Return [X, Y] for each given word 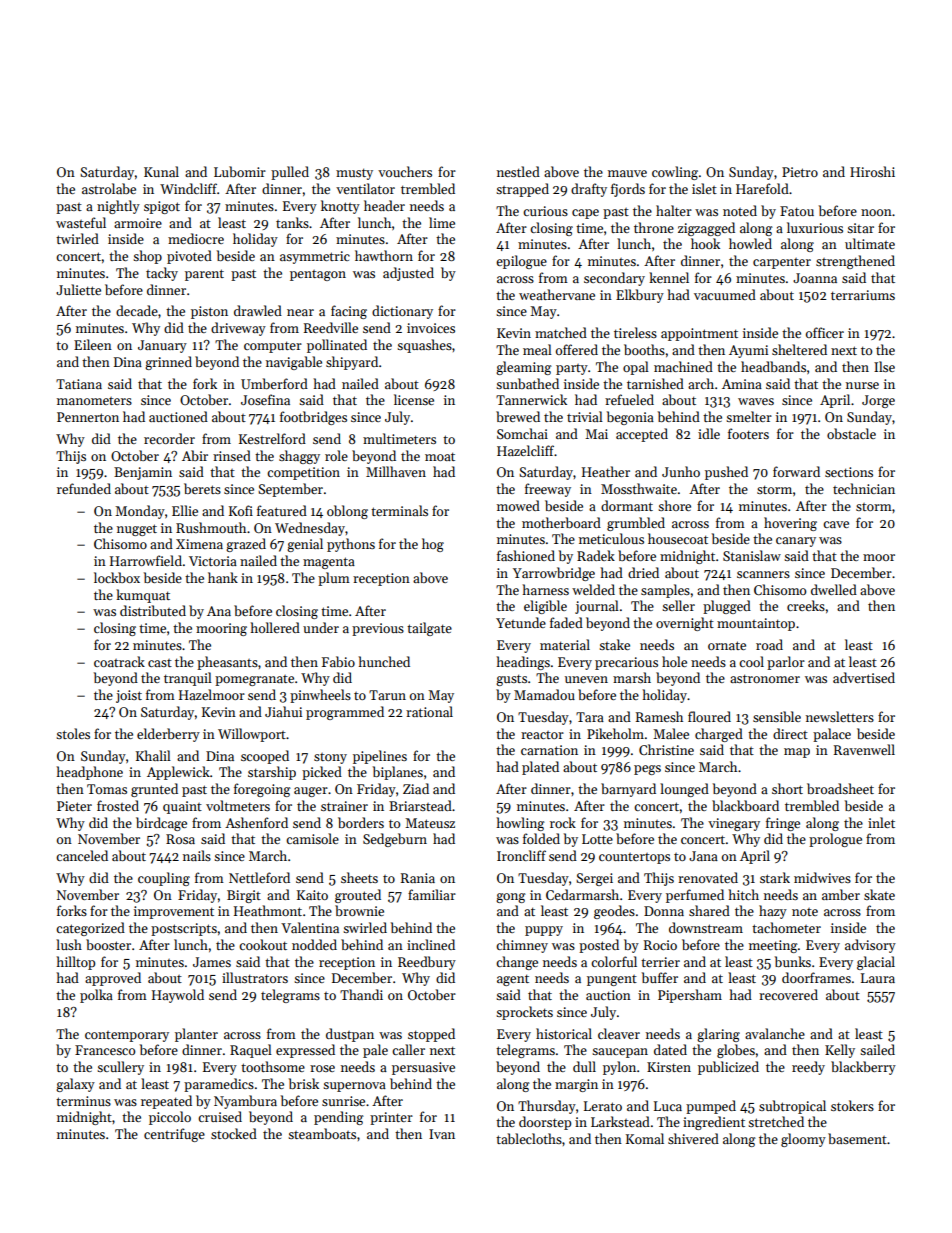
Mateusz [430, 823]
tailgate [429, 629]
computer [273, 347]
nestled [518, 171]
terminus [83, 1101]
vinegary [734, 824]
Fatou [797, 211]
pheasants [227, 663]
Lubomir [240, 171]
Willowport [252, 735]
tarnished [655, 383]
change [517, 963]
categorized [90, 929]
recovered [788, 994]
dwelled [834, 589]
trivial [585, 416]
